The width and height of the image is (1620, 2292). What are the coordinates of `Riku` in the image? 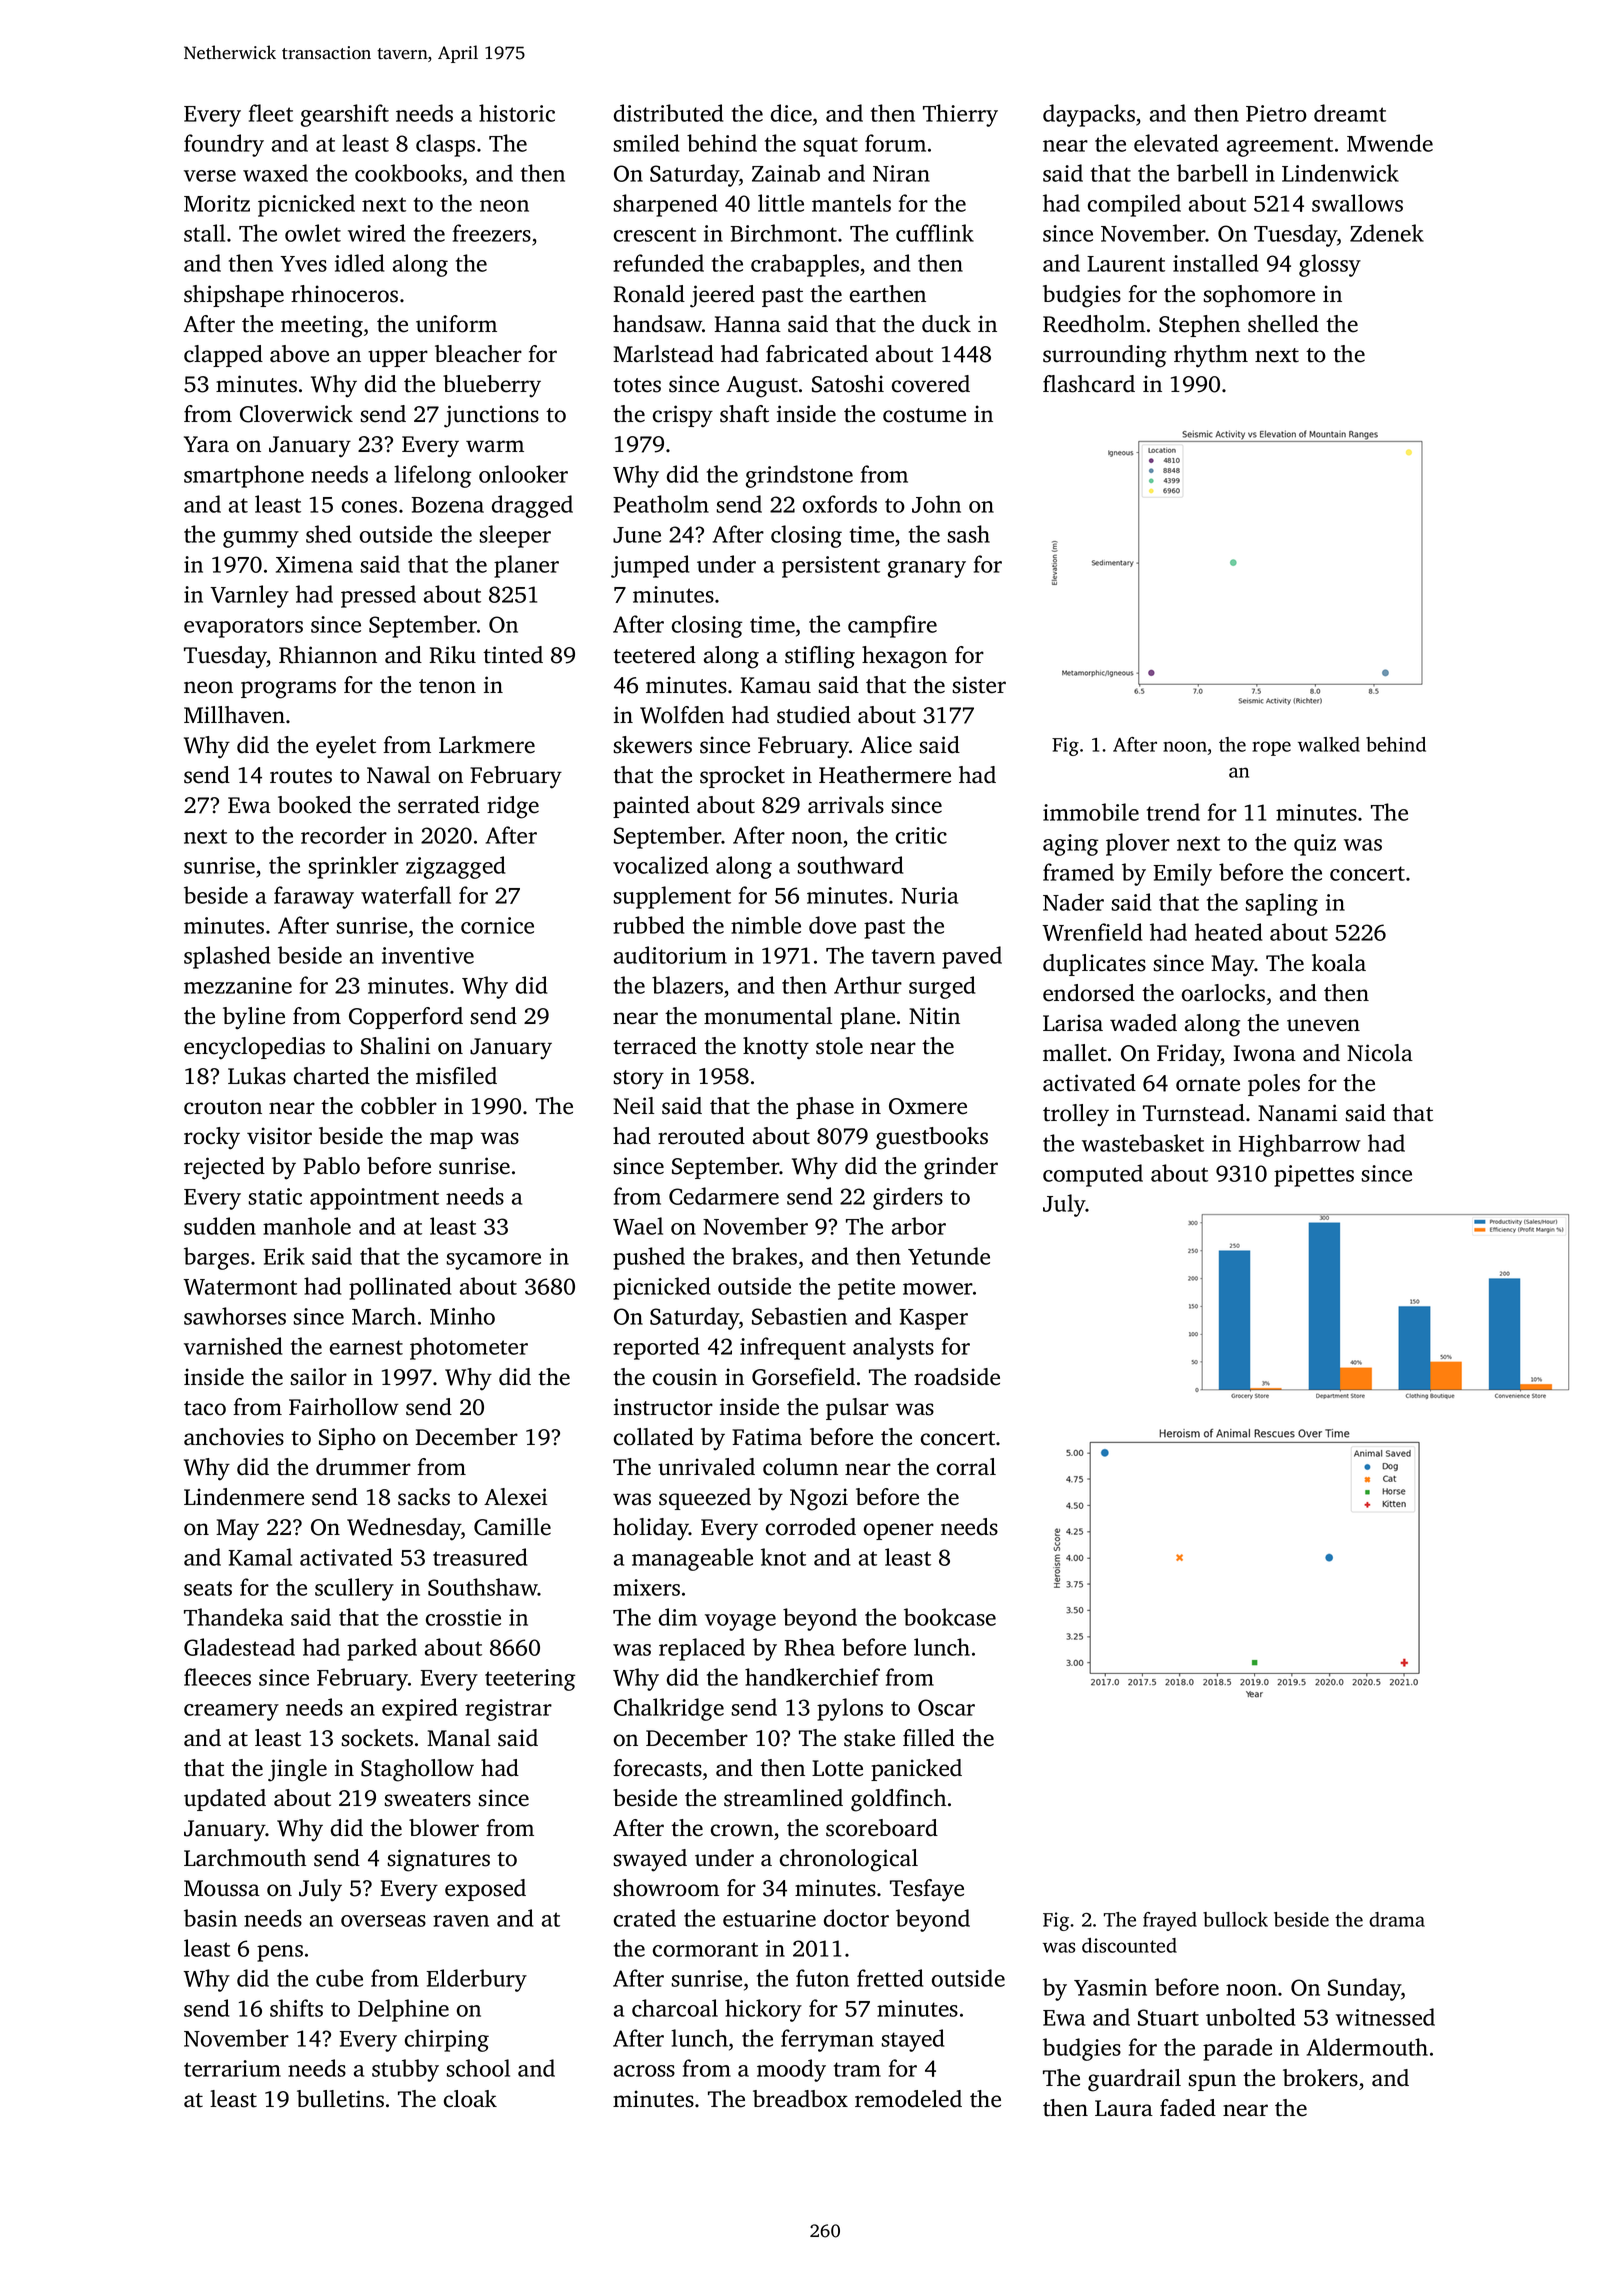 It's located at (453, 655).
